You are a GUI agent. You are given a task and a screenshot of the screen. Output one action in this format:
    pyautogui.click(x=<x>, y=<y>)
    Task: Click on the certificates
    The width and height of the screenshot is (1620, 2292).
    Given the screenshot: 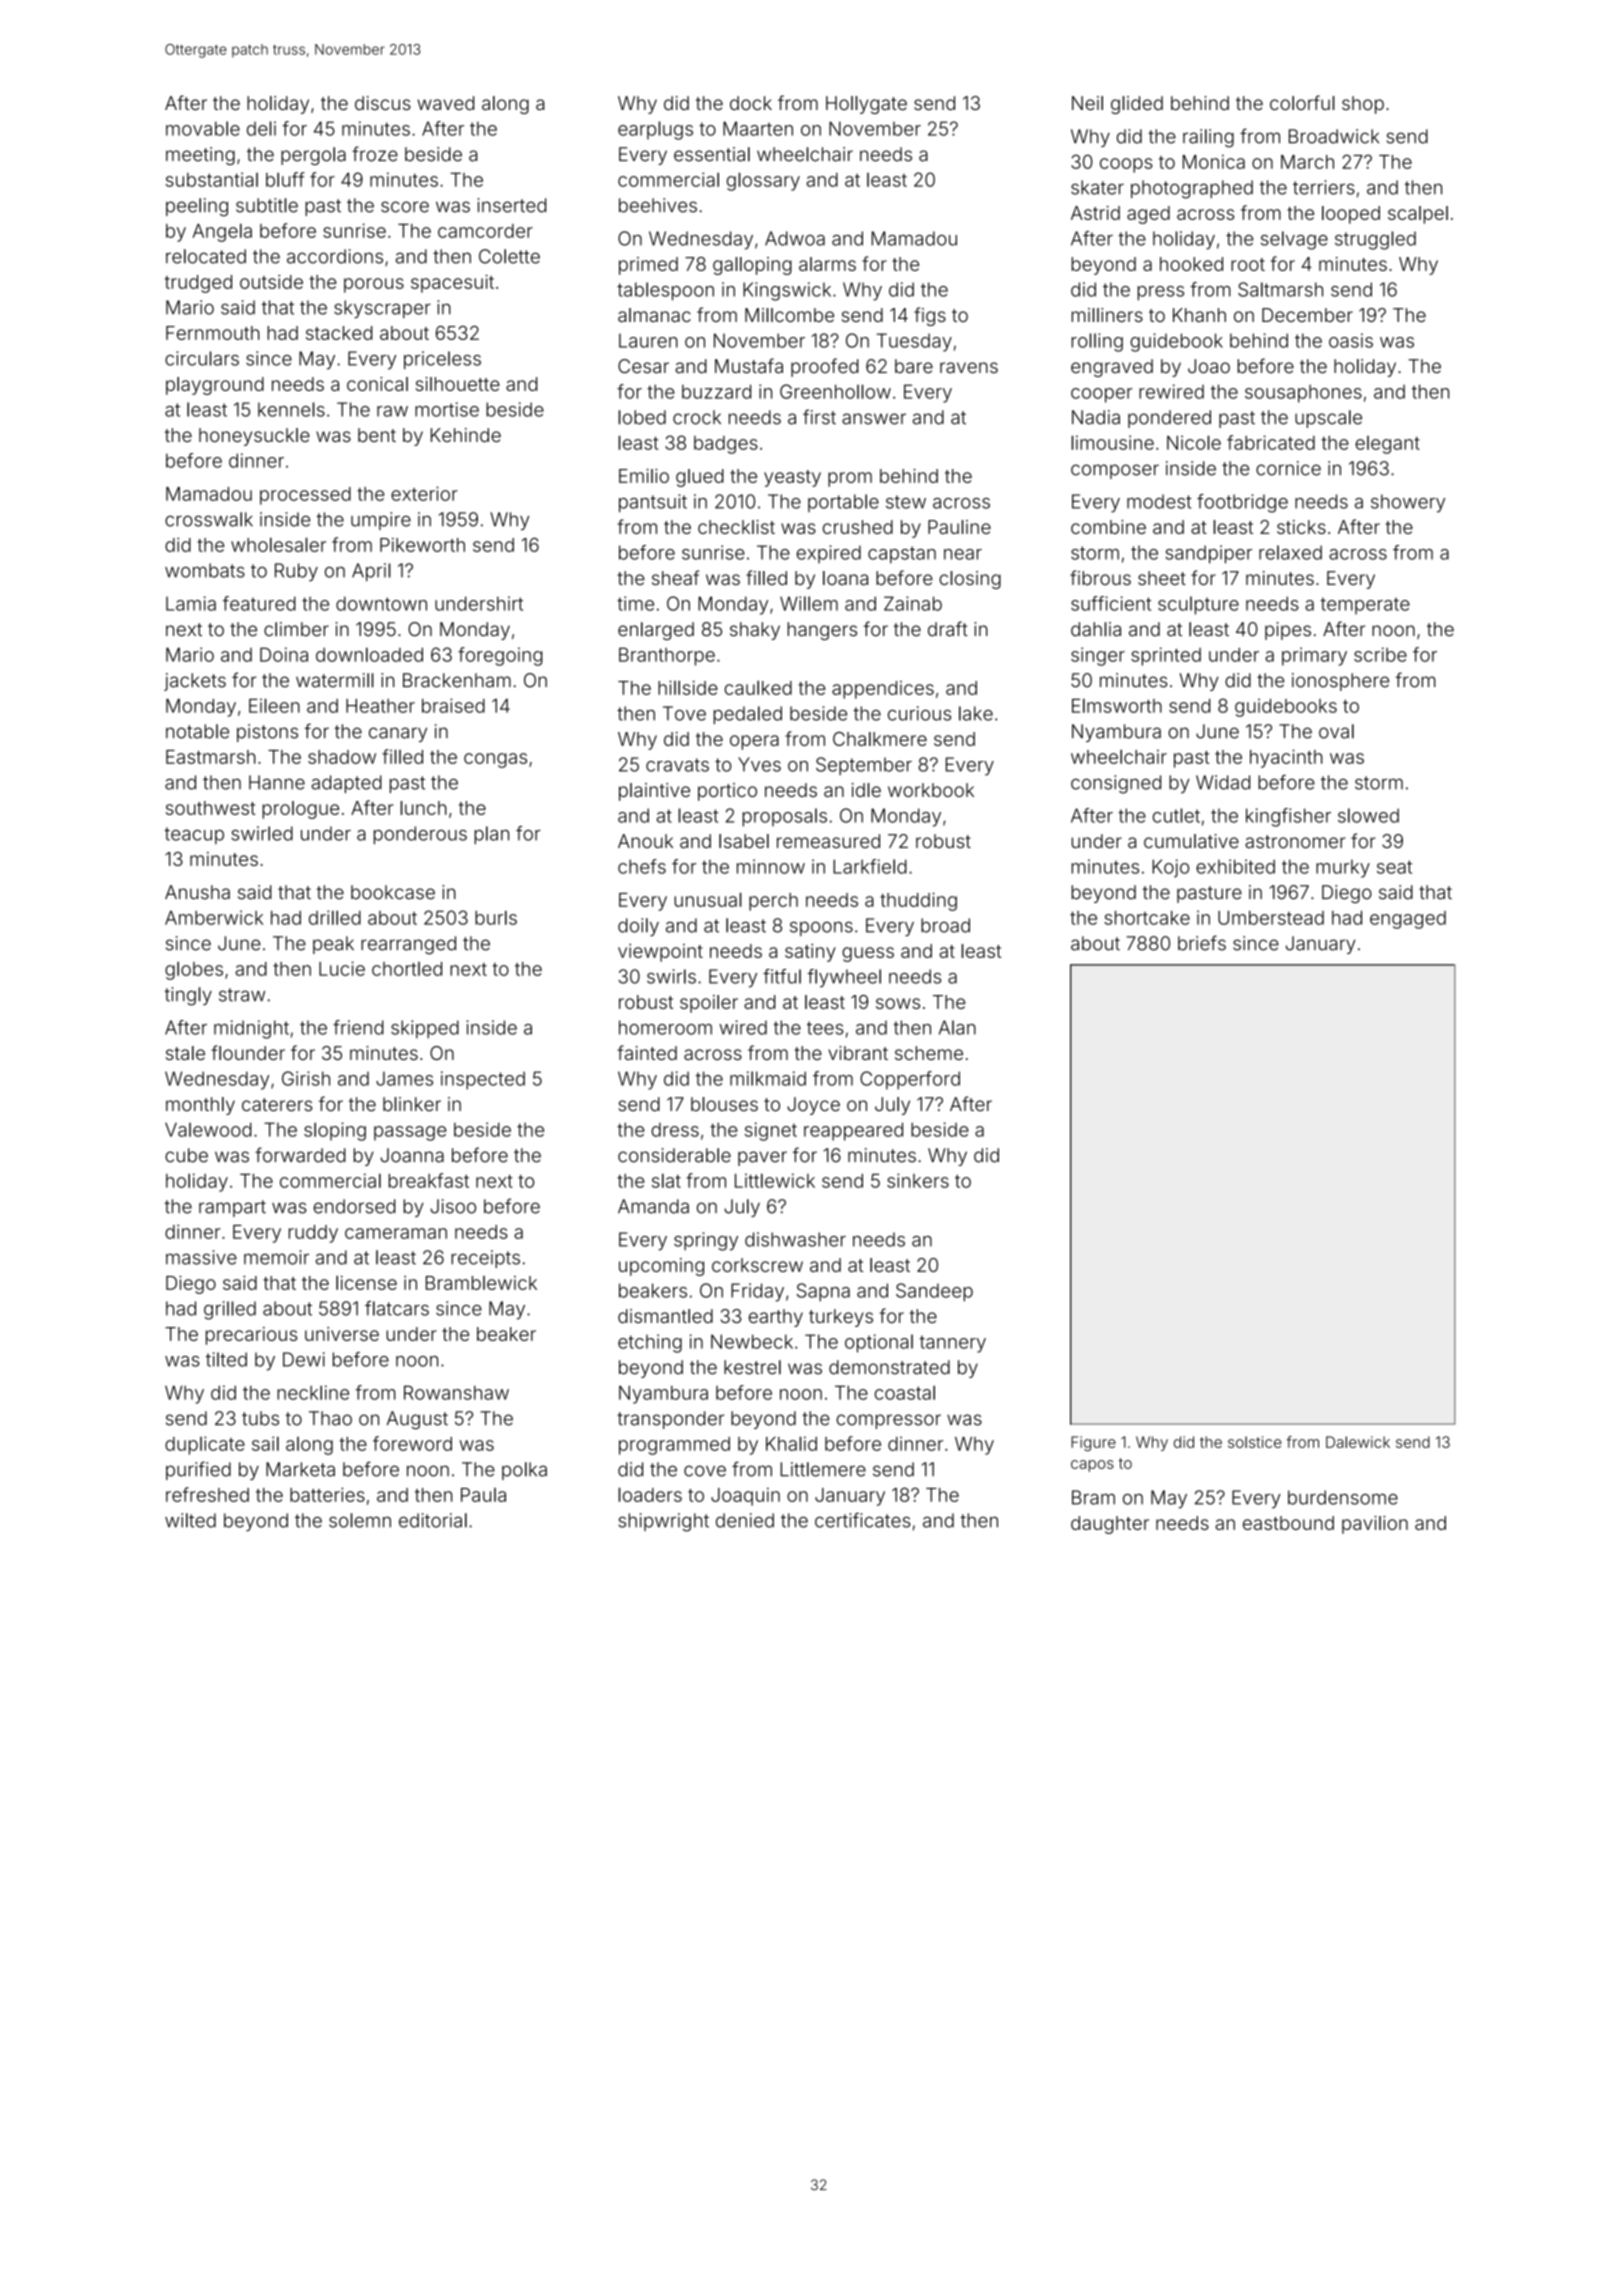 What is the action you would take?
    pyautogui.click(x=863, y=1520)
